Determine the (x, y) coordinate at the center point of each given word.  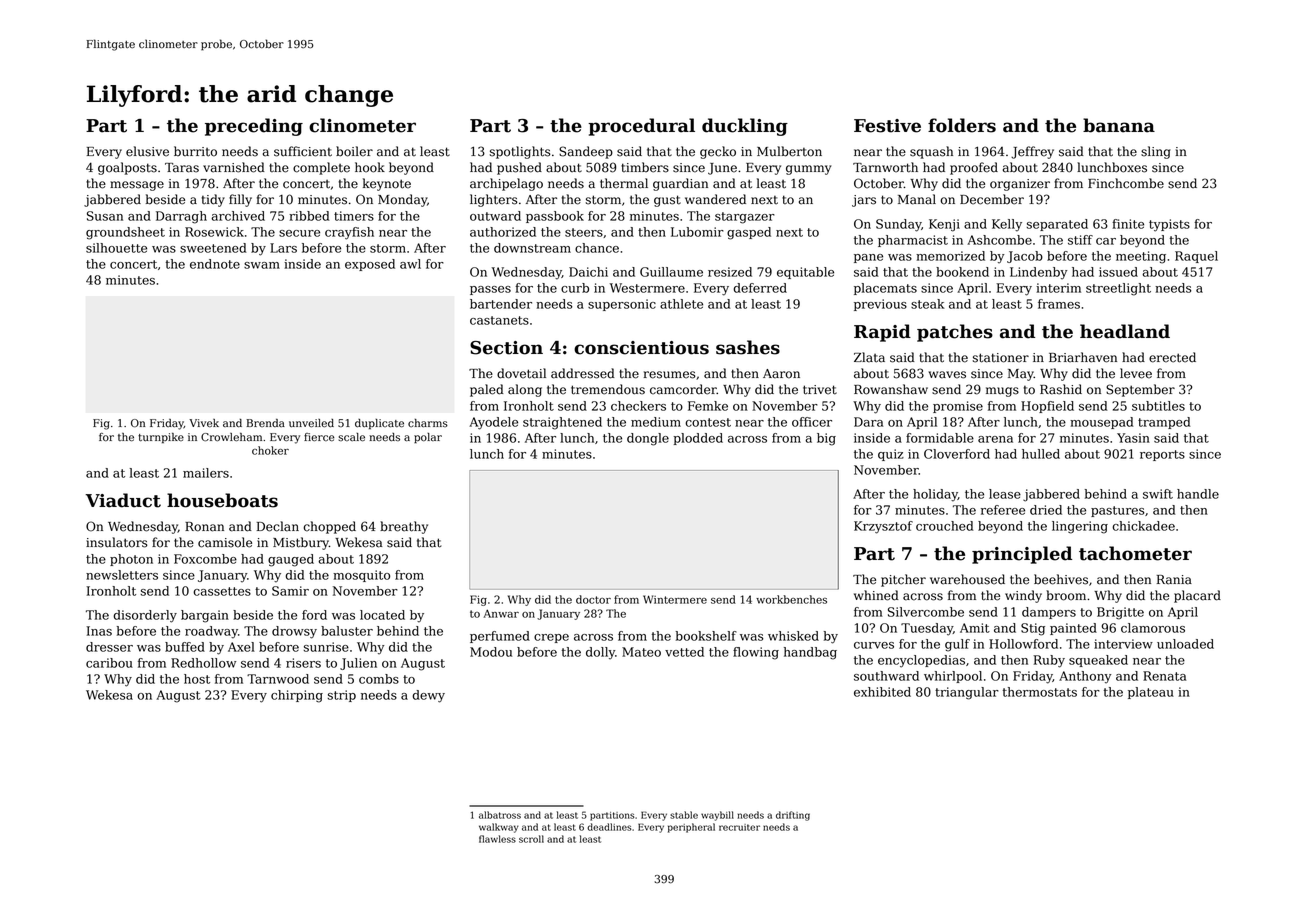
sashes (748, 347)
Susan (105, 216)
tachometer (1135, 553)
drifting (793, 816)
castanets (499, 320)
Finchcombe (1126, 183)
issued (1118, 272)
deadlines (609, 827)
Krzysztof (883, 527)
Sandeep (586, 152)
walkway (499, 828)
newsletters (122, 575)
